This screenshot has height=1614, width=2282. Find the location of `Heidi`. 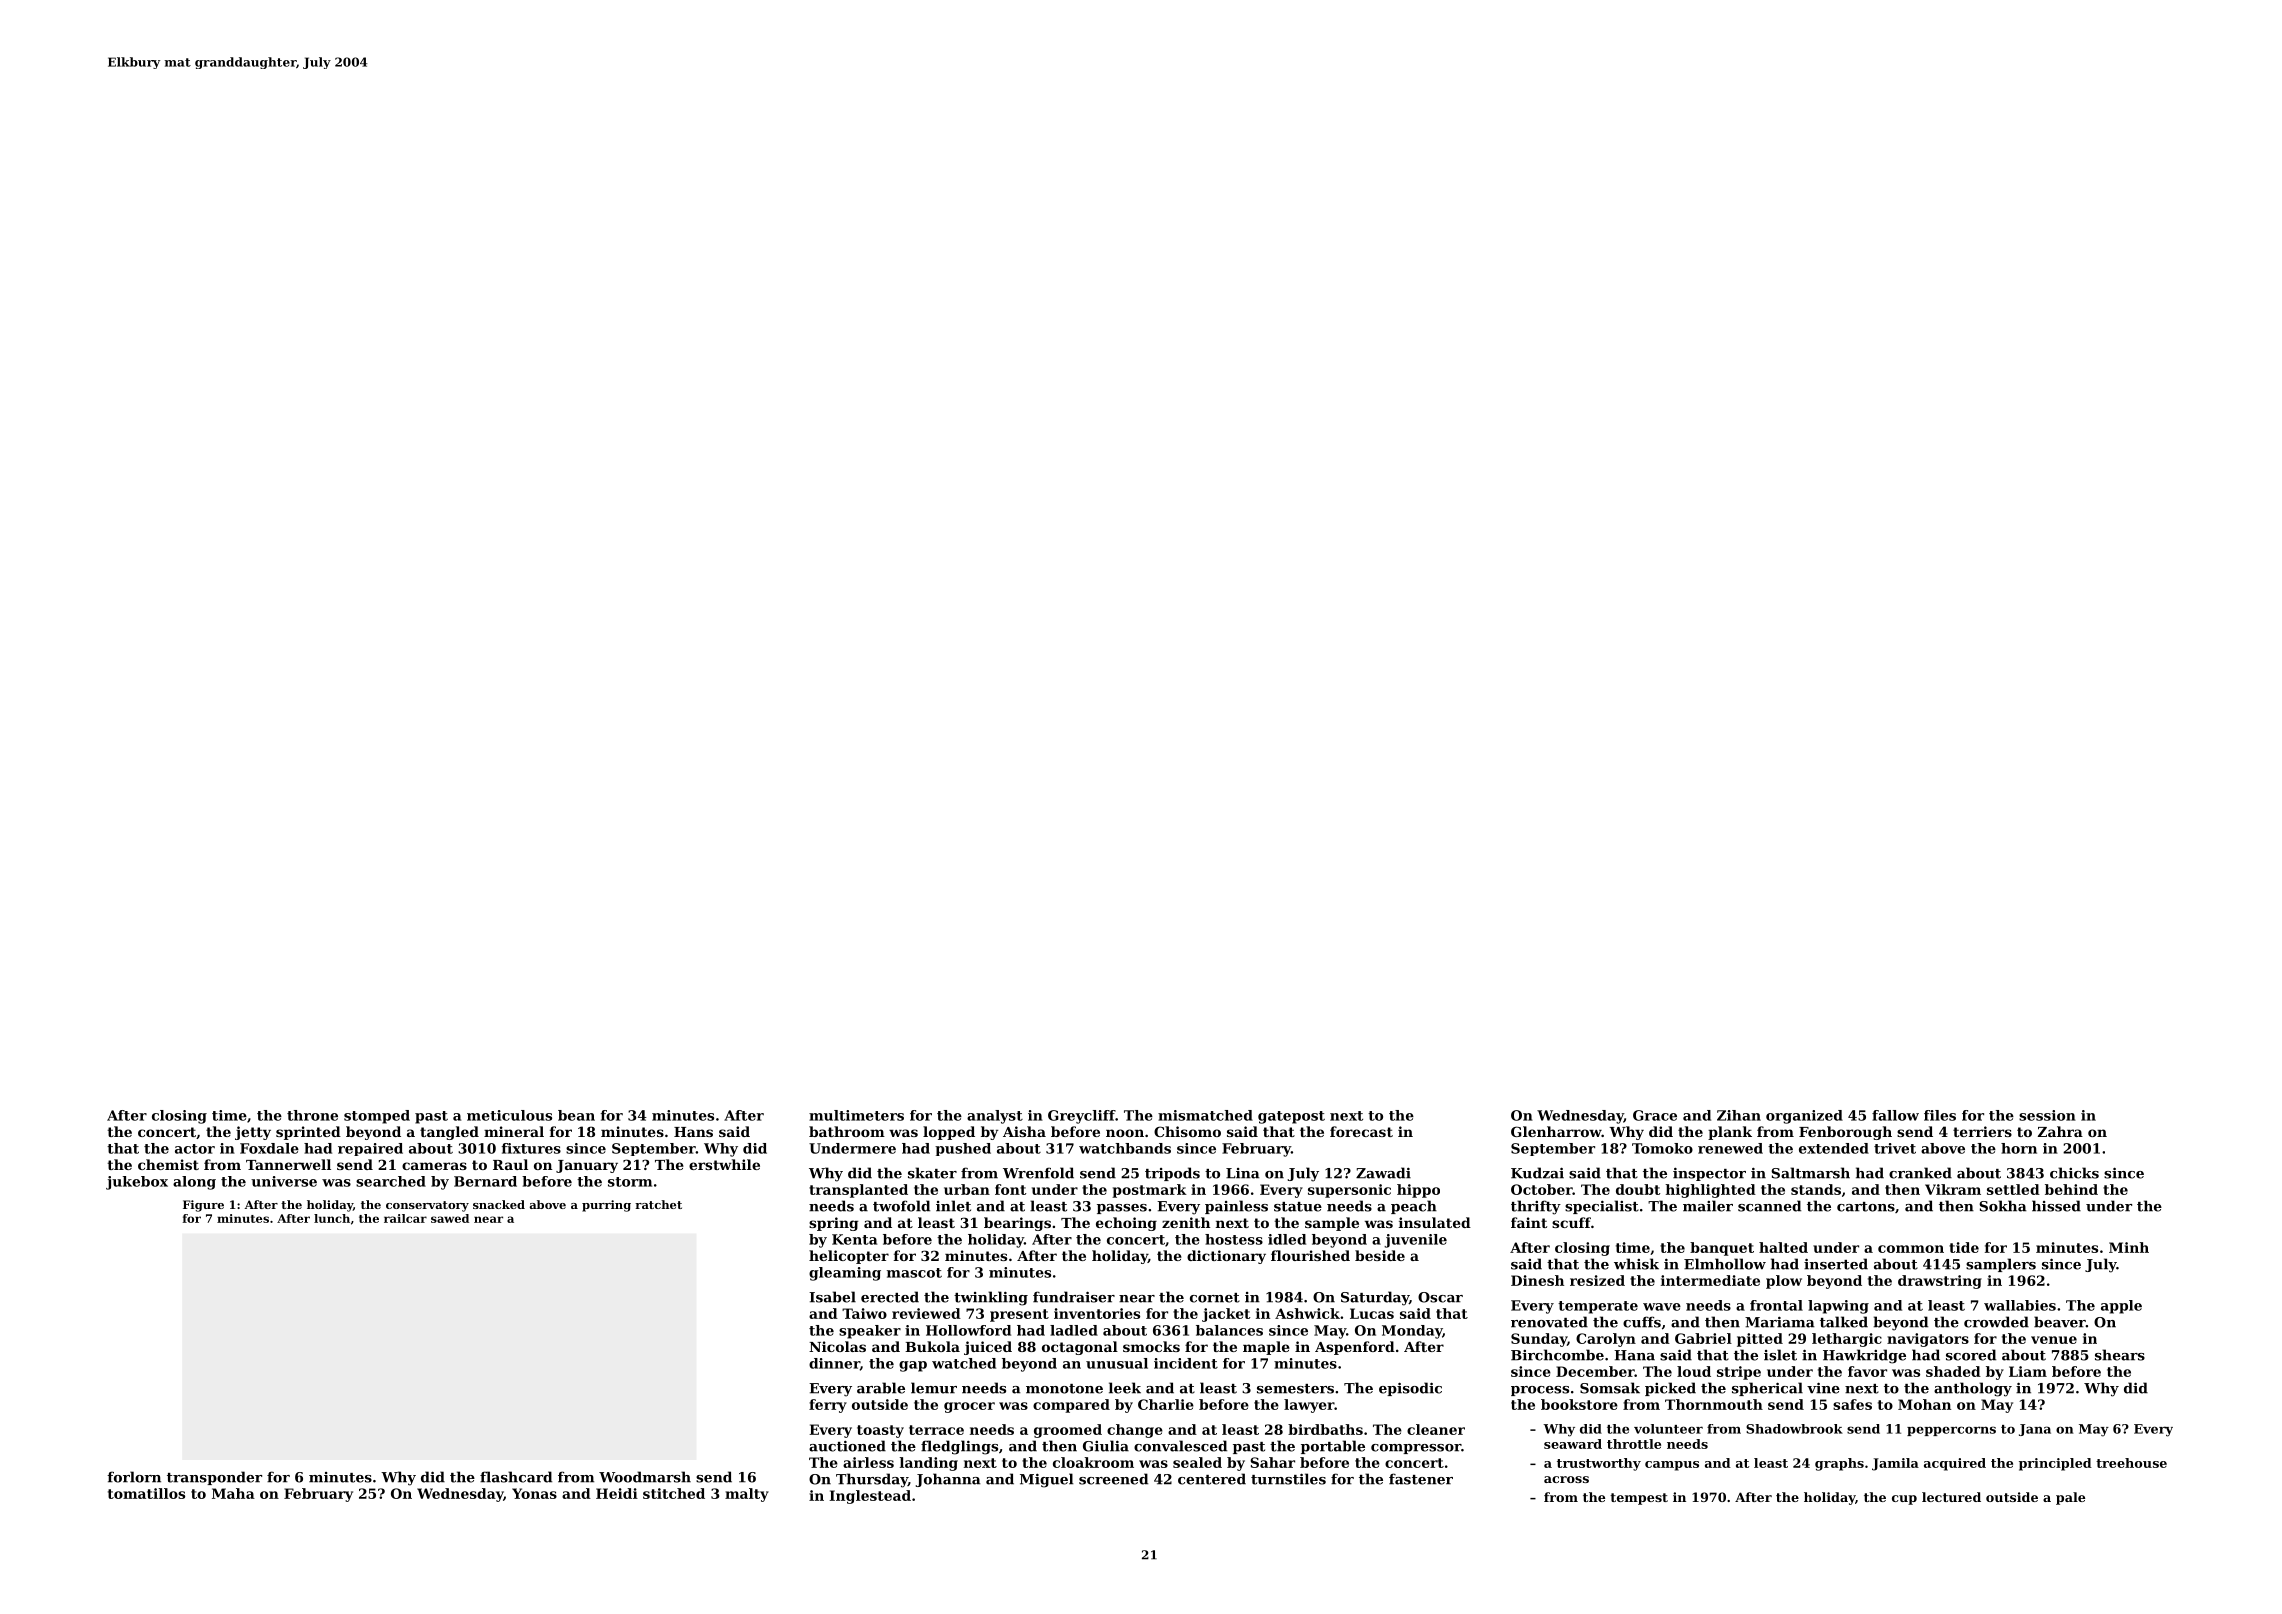

Heidi is located at coordinates (617, 1493).
